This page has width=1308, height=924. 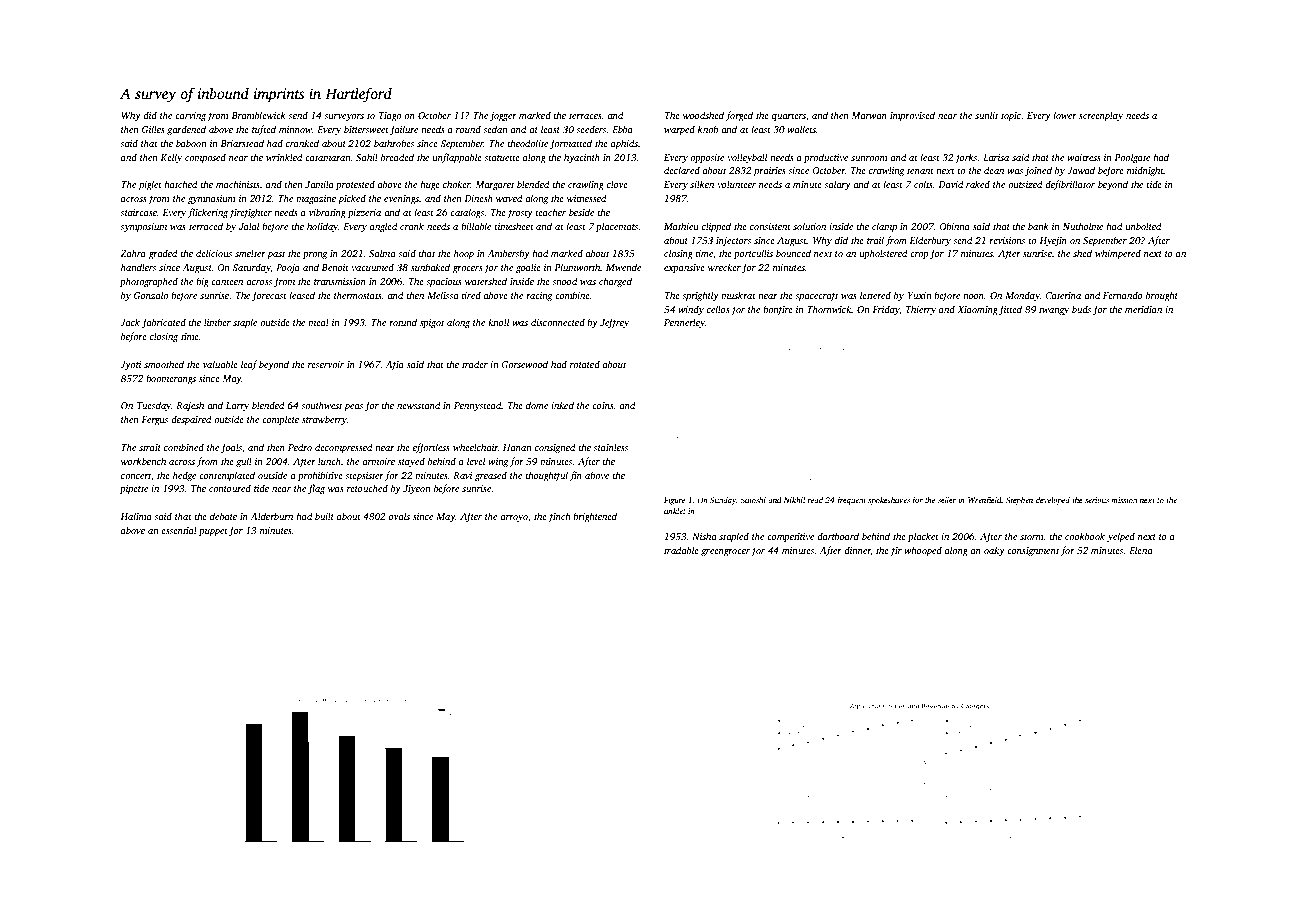 I want to click on meridian, so click(x=1143, y=309).
